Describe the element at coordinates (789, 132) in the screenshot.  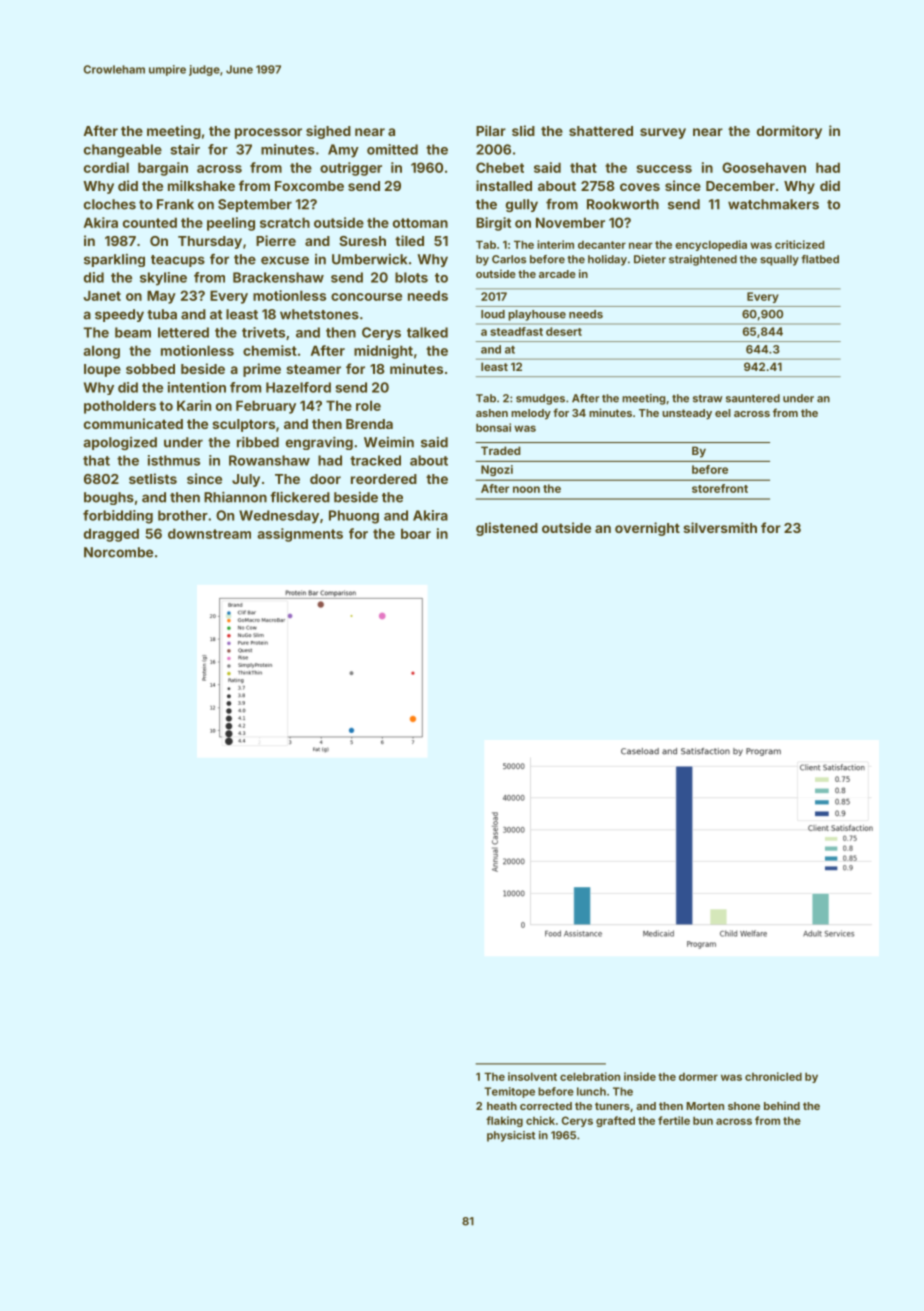
I see `dormitory` at that location.
